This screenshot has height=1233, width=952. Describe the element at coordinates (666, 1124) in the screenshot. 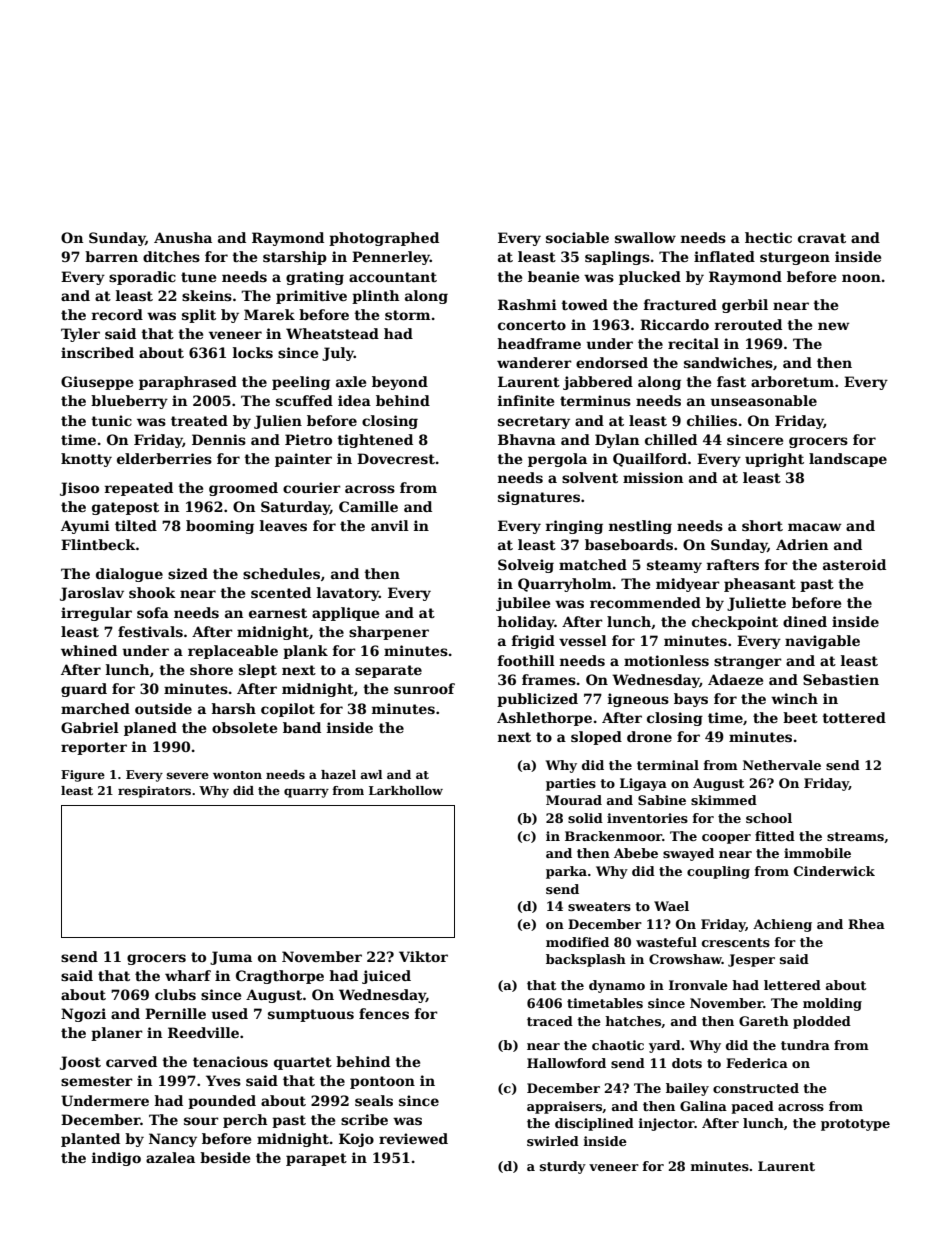

I see `injector` at that location.
